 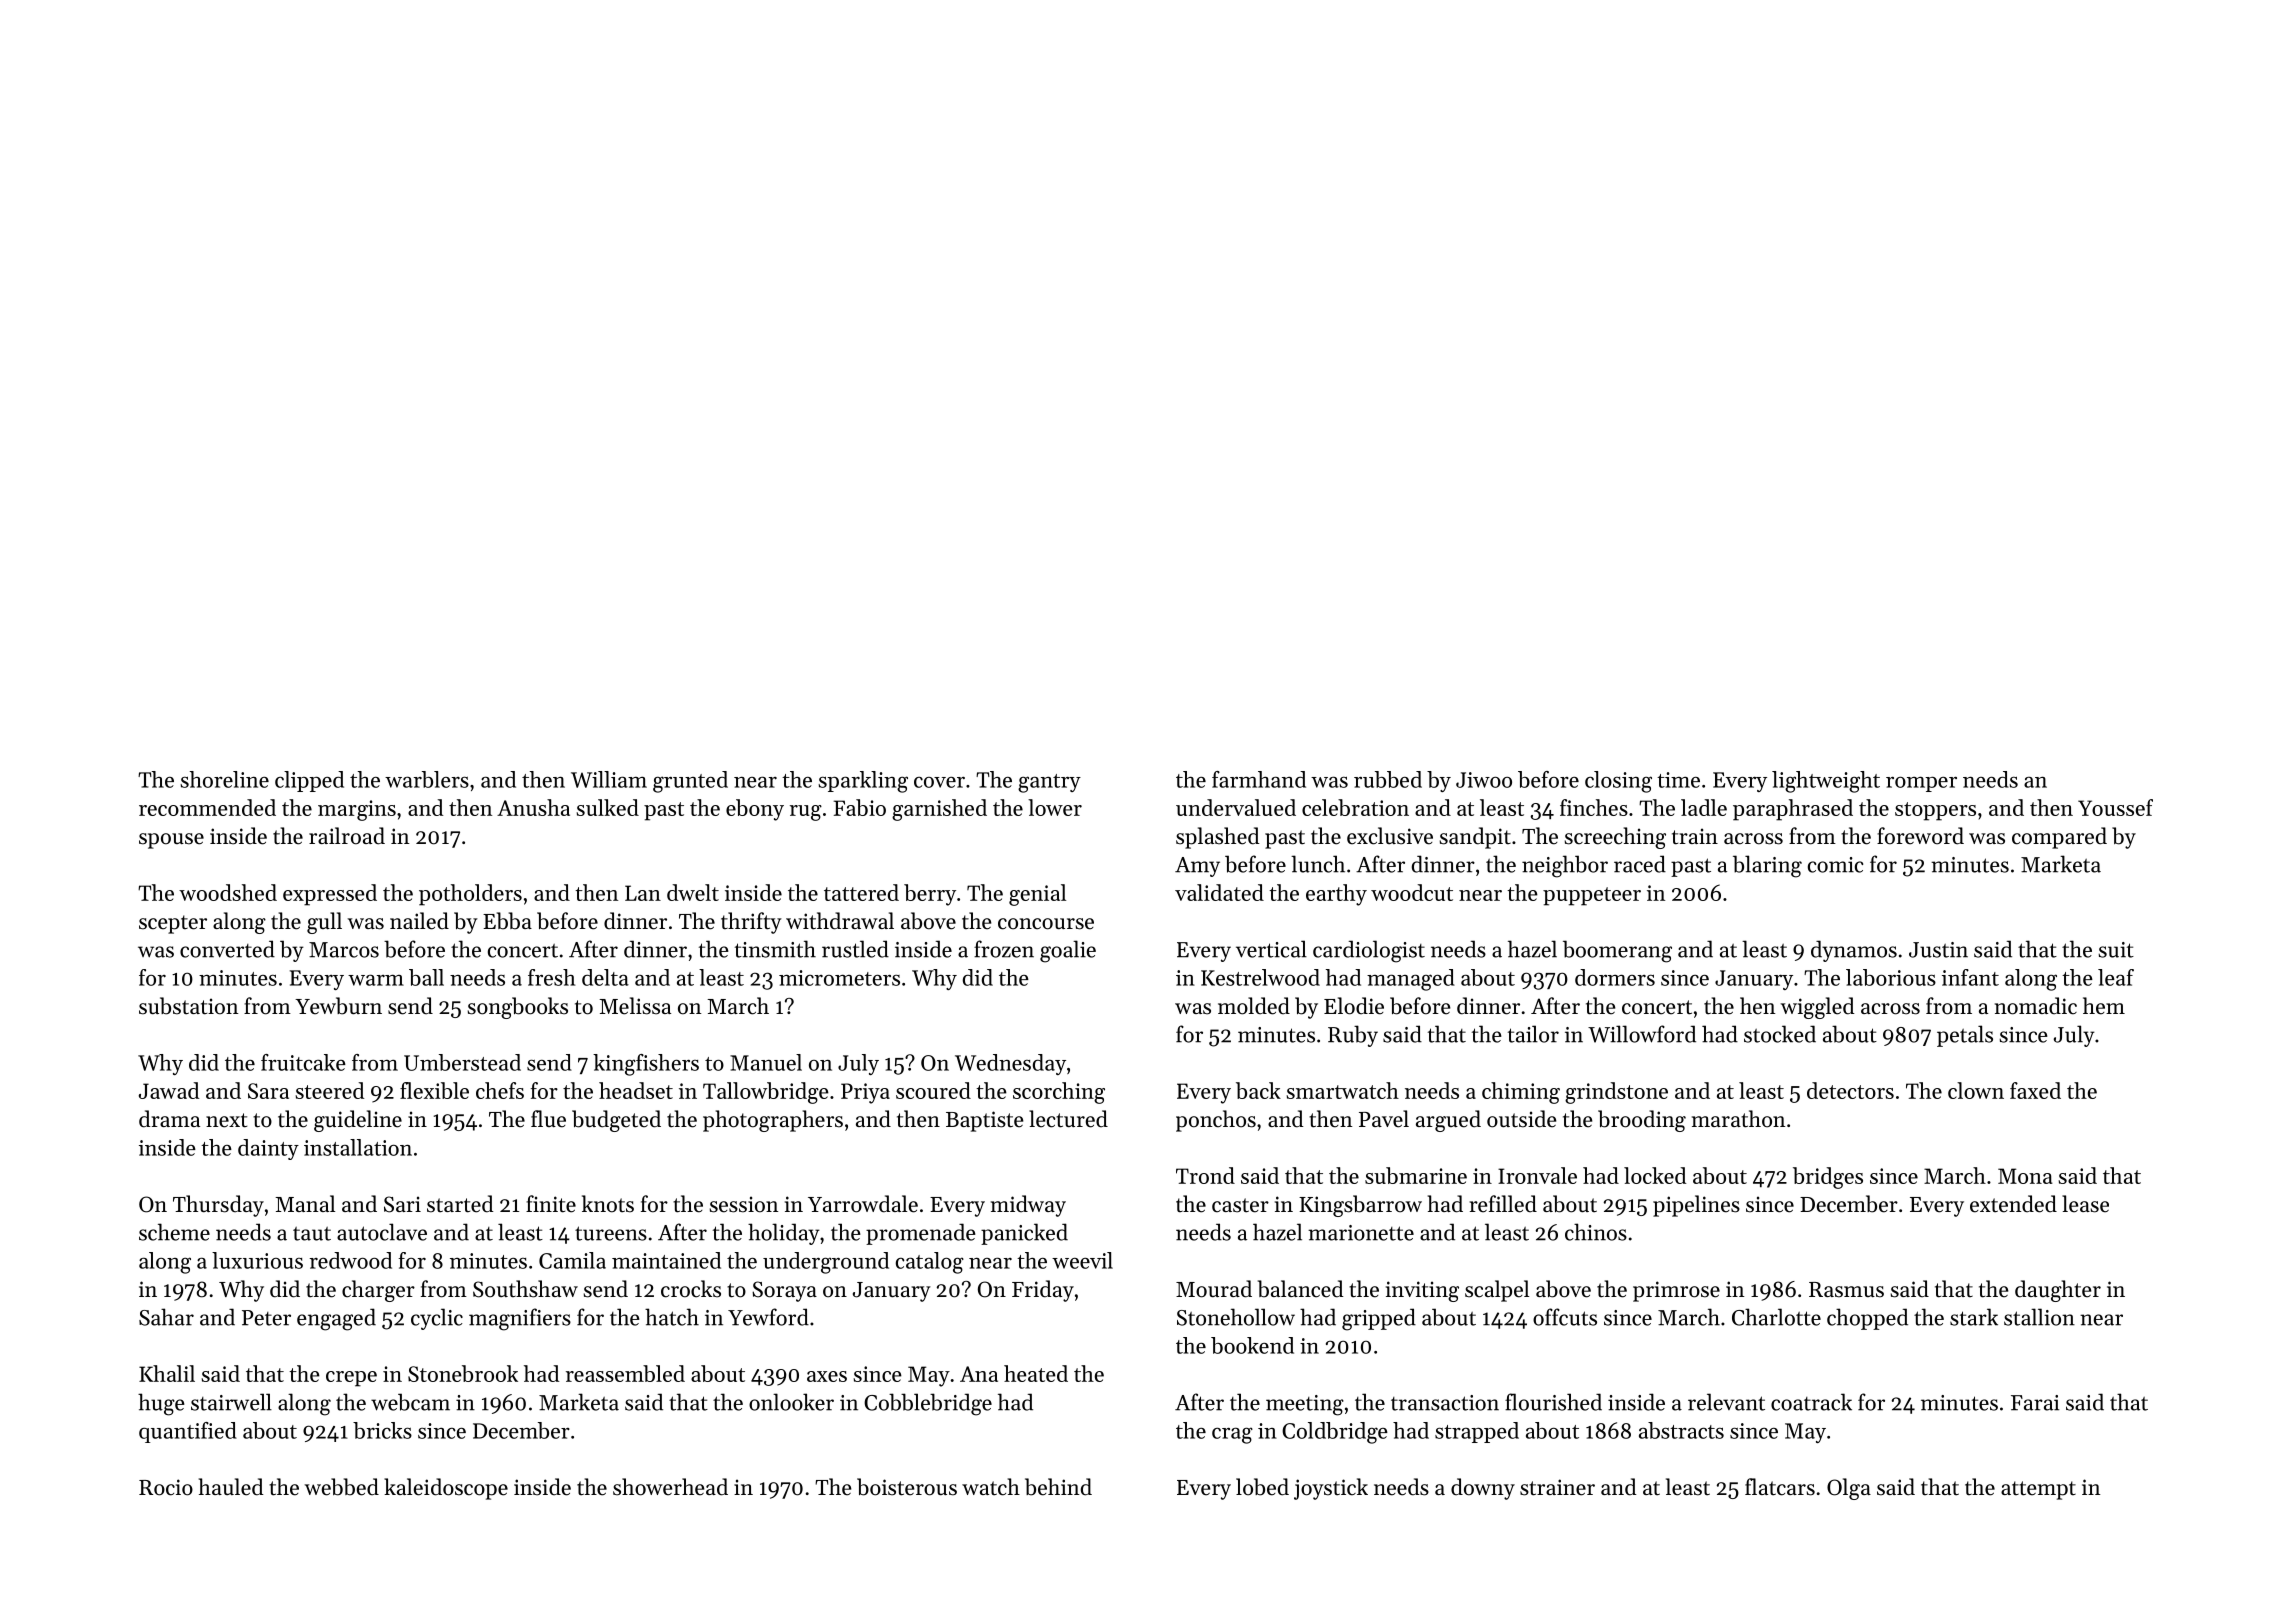 I want to click on tattered, so click(x=861, y=892).
